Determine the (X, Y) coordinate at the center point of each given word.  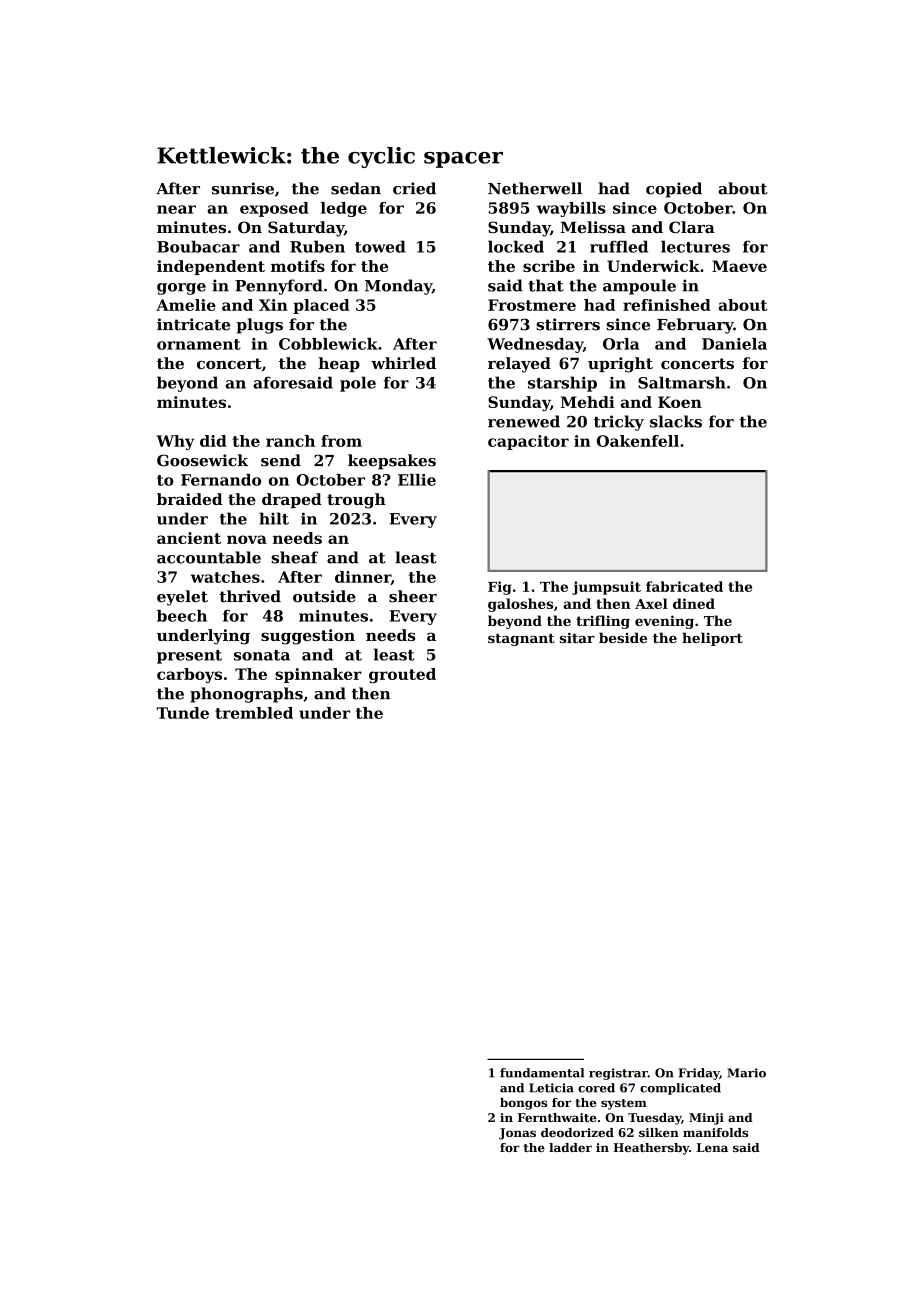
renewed (524, 421)
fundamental (542, 1073)
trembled (254, 713)
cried (414, 188)
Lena (712, 1147)
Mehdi (588, 402)
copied (674, 190)
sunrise (243, 188)
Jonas (517, 1134)
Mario (746, 1073)
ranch (290, 441)
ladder (570, 1147)
